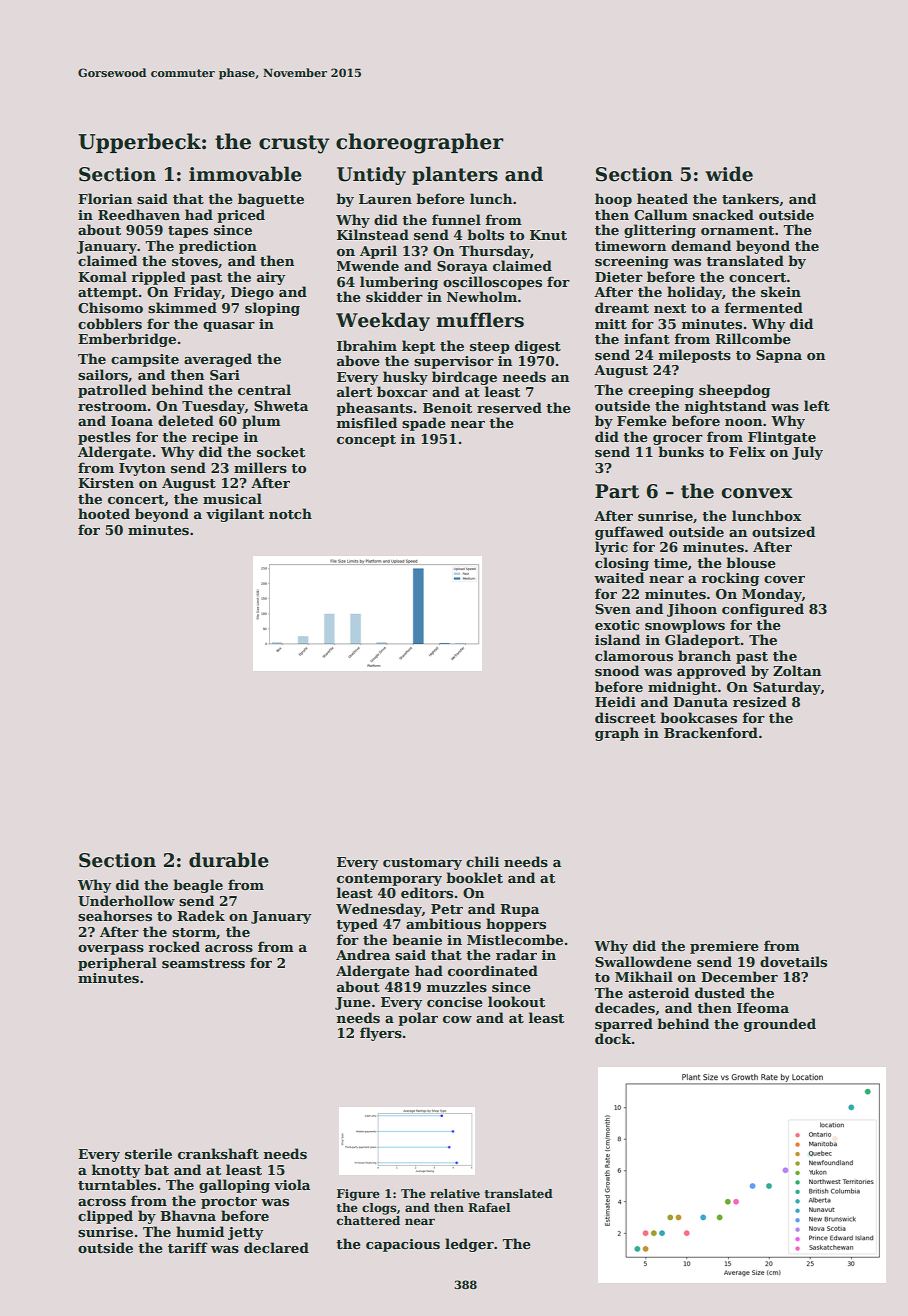 This screenshot has height=1316, width=908. What do you see at coordinates (105, 198) in the screenshot?
I see `Florian` at bounding box center [105, 198].
